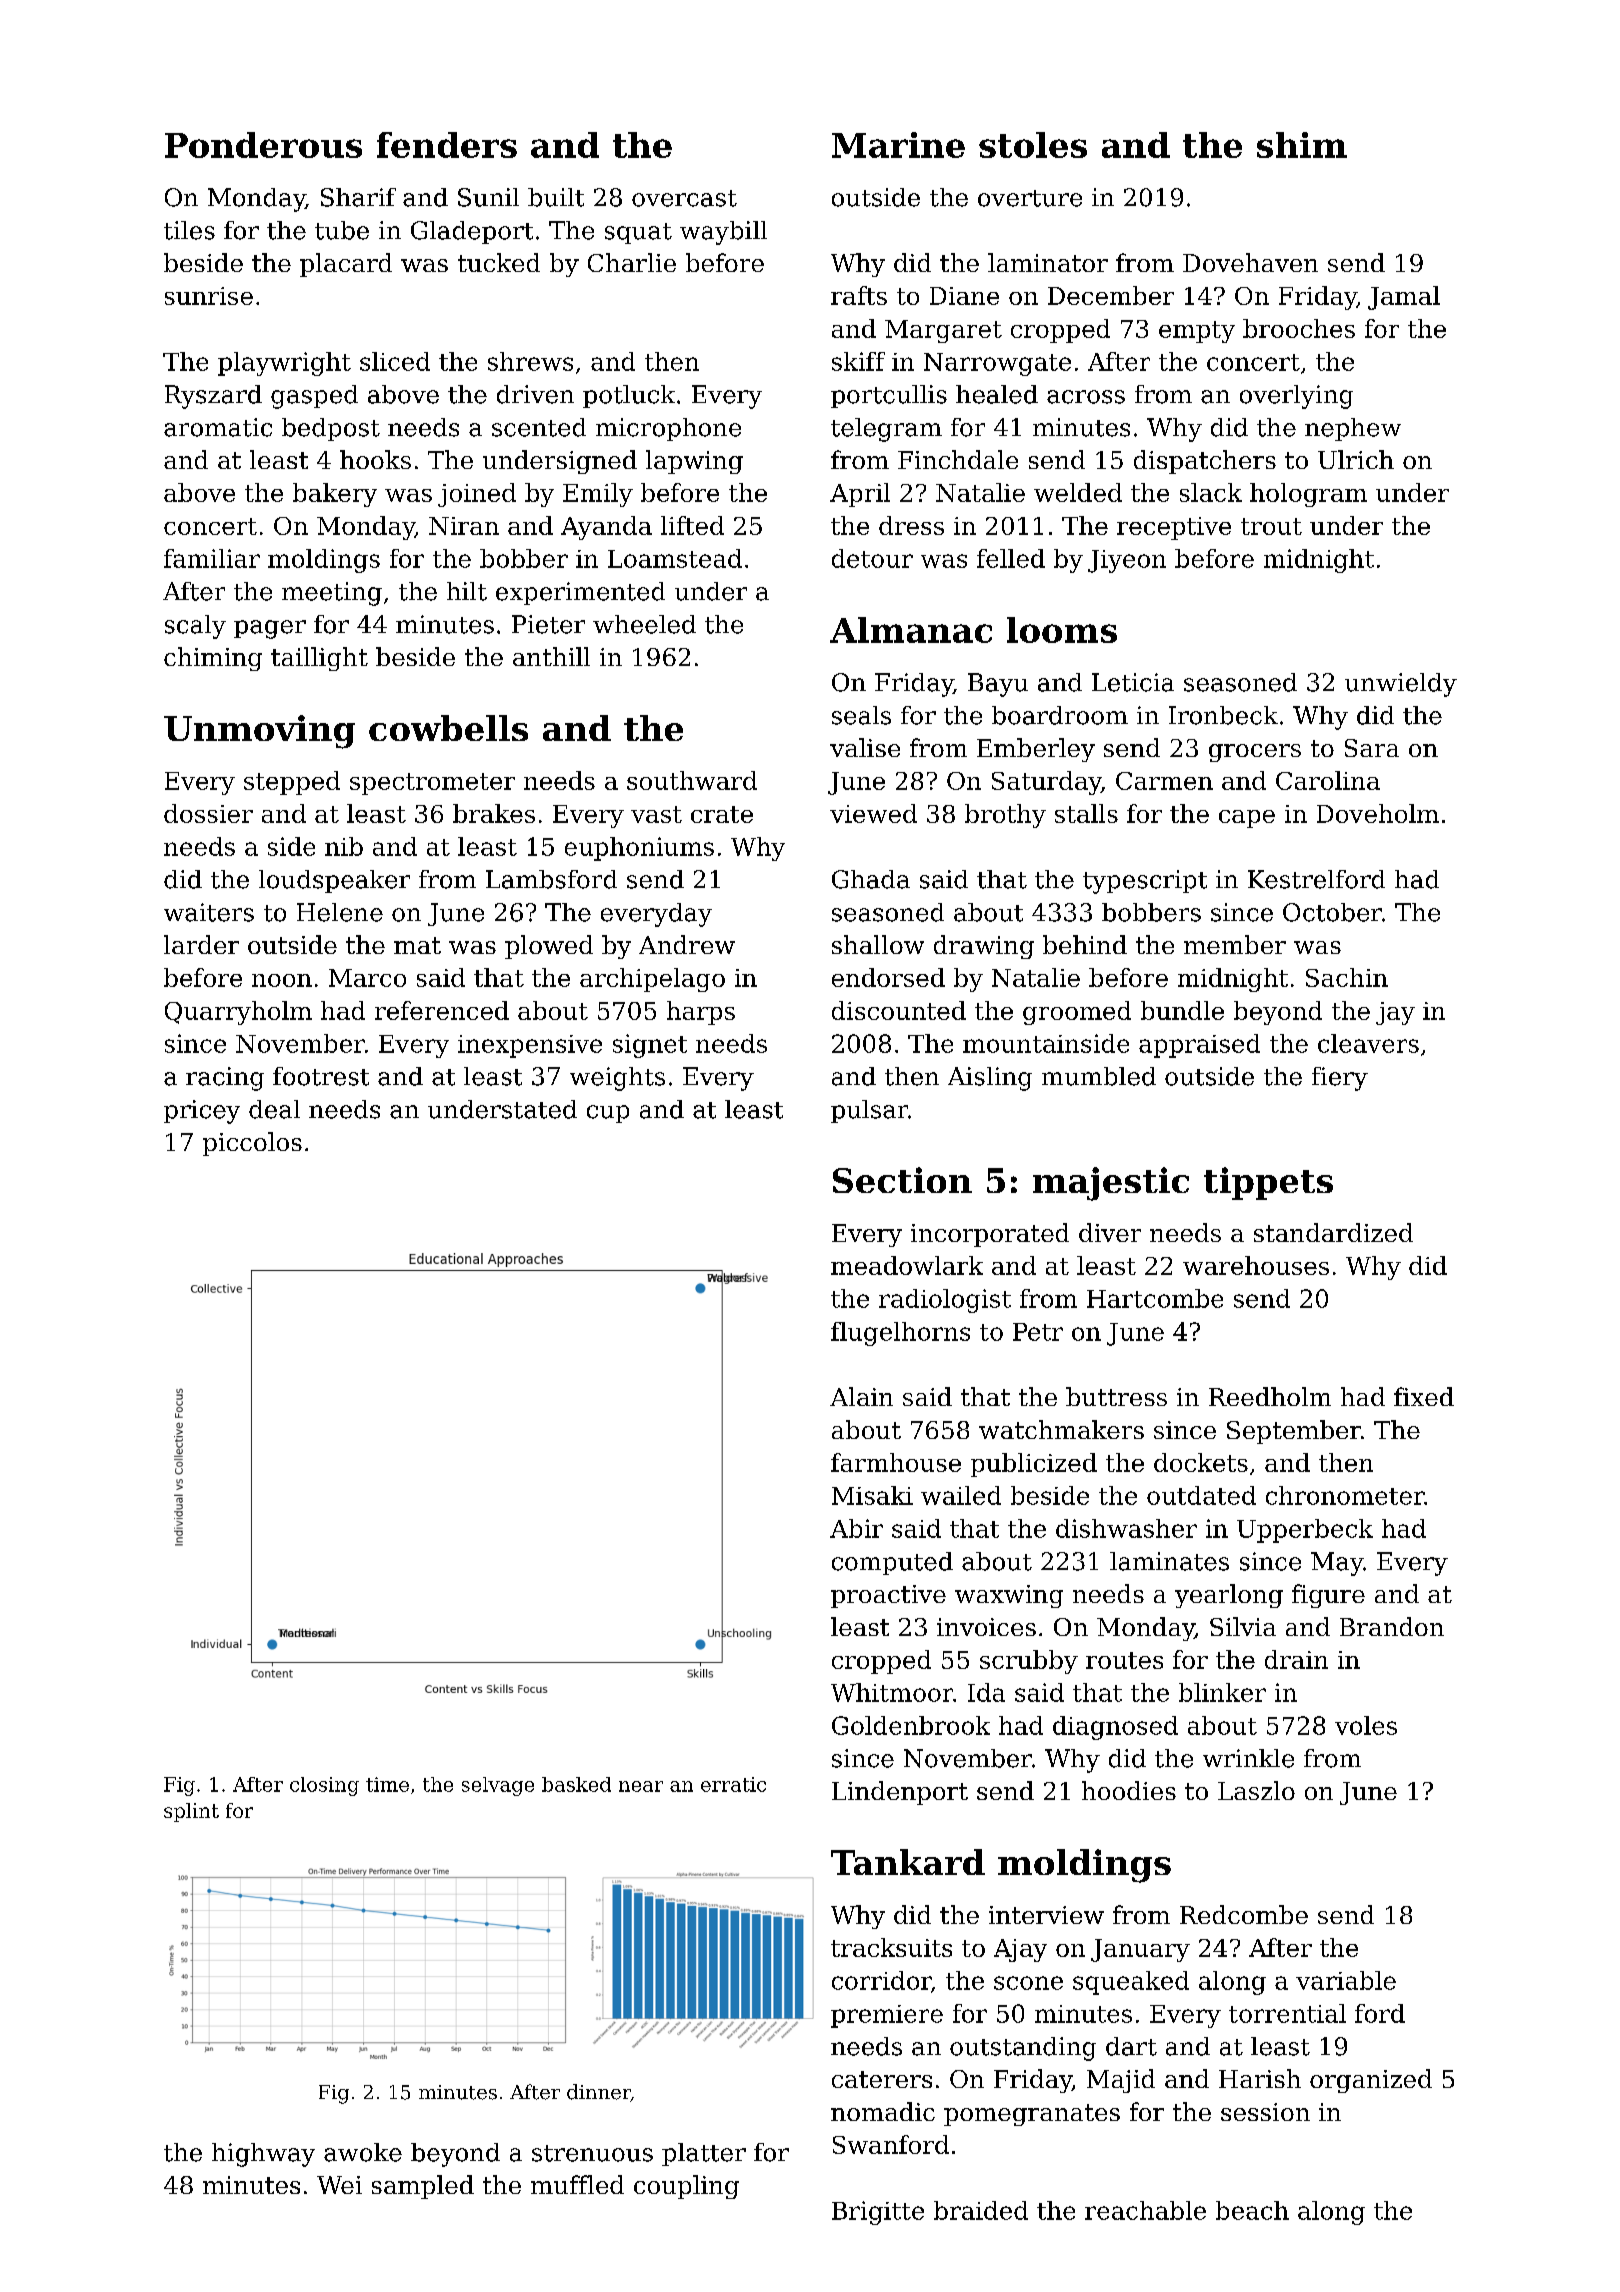 Image resolution: width=1620 pixels, height=2292 pixels. What do you see at coordinates (1347, 977) in the screenshot?
I see `Sachin` at bounding box center [1347, 977].
